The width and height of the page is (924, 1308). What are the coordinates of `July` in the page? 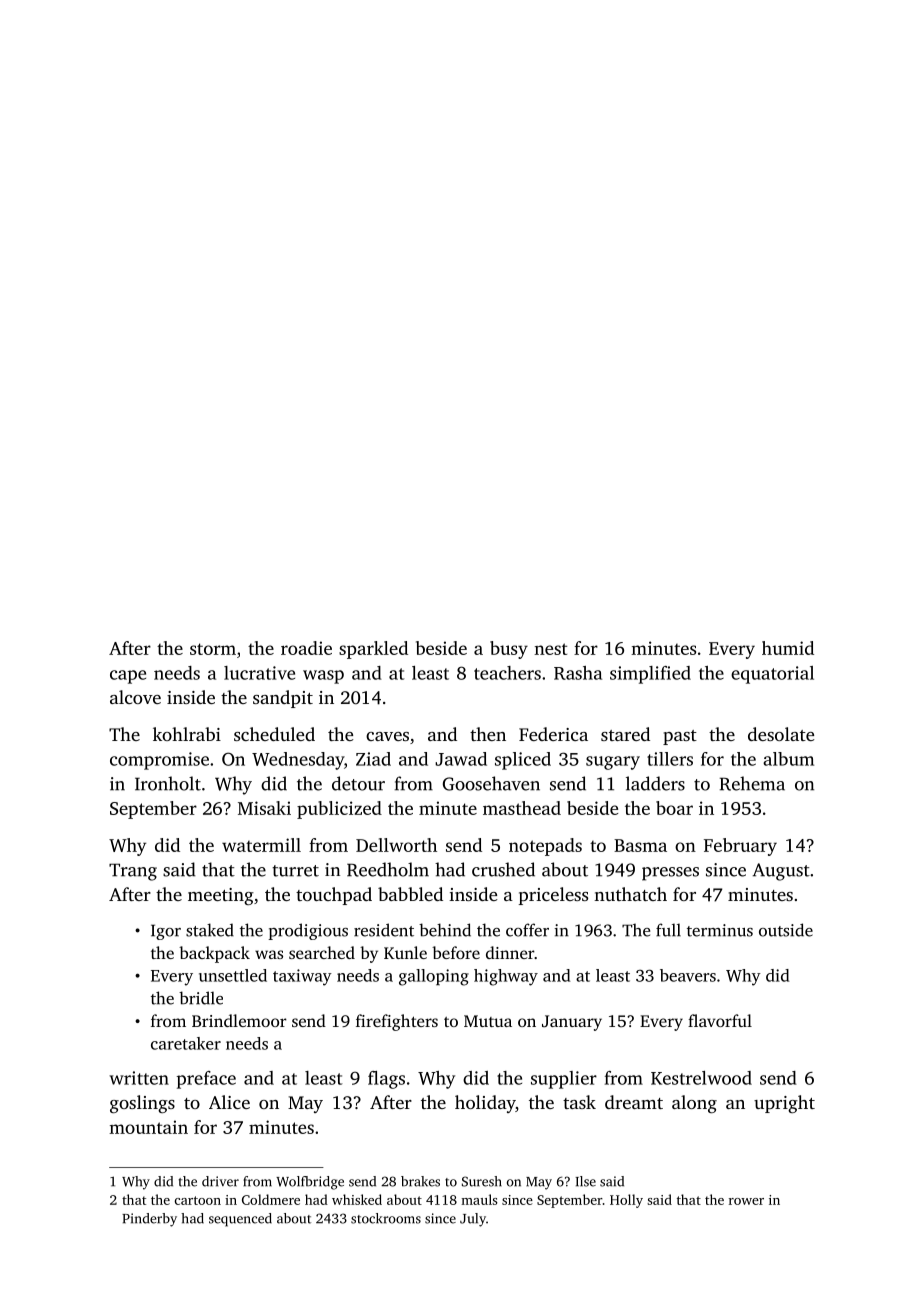 It's located at (473, 1220).
